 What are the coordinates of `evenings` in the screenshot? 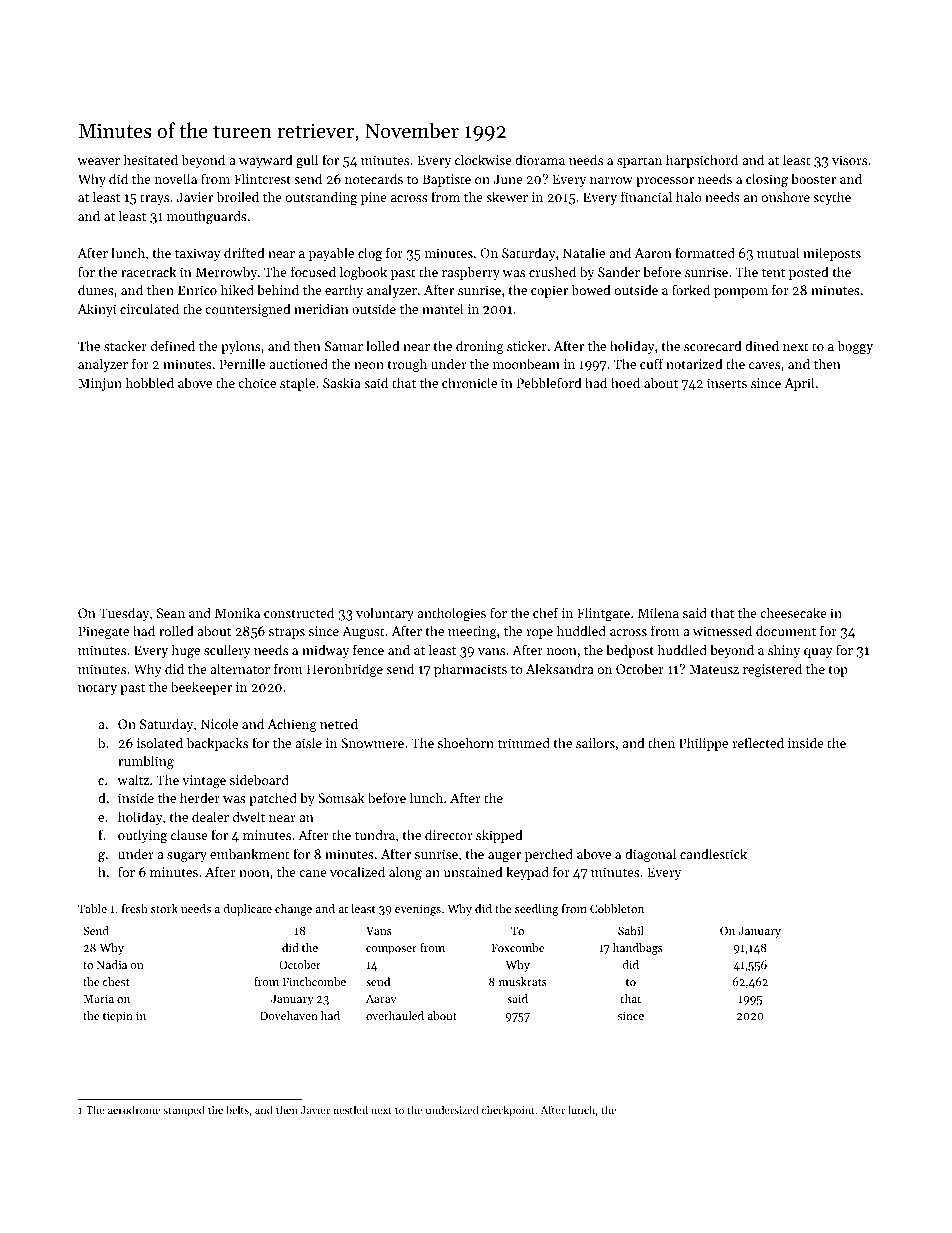 It's located at (418, 910).
